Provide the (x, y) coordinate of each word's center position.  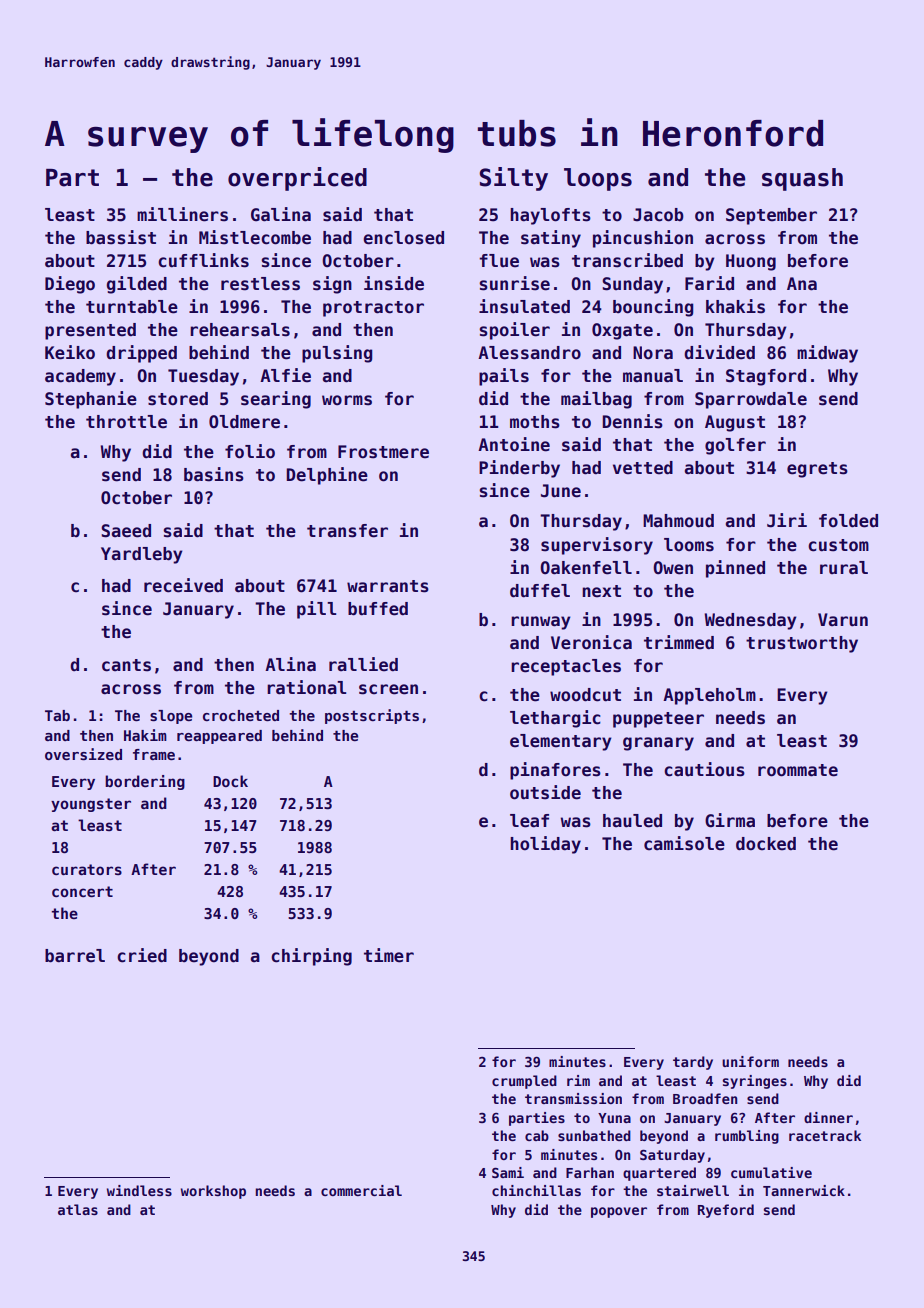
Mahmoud (678, 521)
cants (126, 665)
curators (87, 869)
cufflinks (203, 260)
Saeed (126, 531)
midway (827, 354)
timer (389, 955)
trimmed (679, 642)
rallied (363, 664)
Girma (730, 820)
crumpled (524, 1082)
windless (139, 1190)
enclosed (403, 238)
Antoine (514, 444)
